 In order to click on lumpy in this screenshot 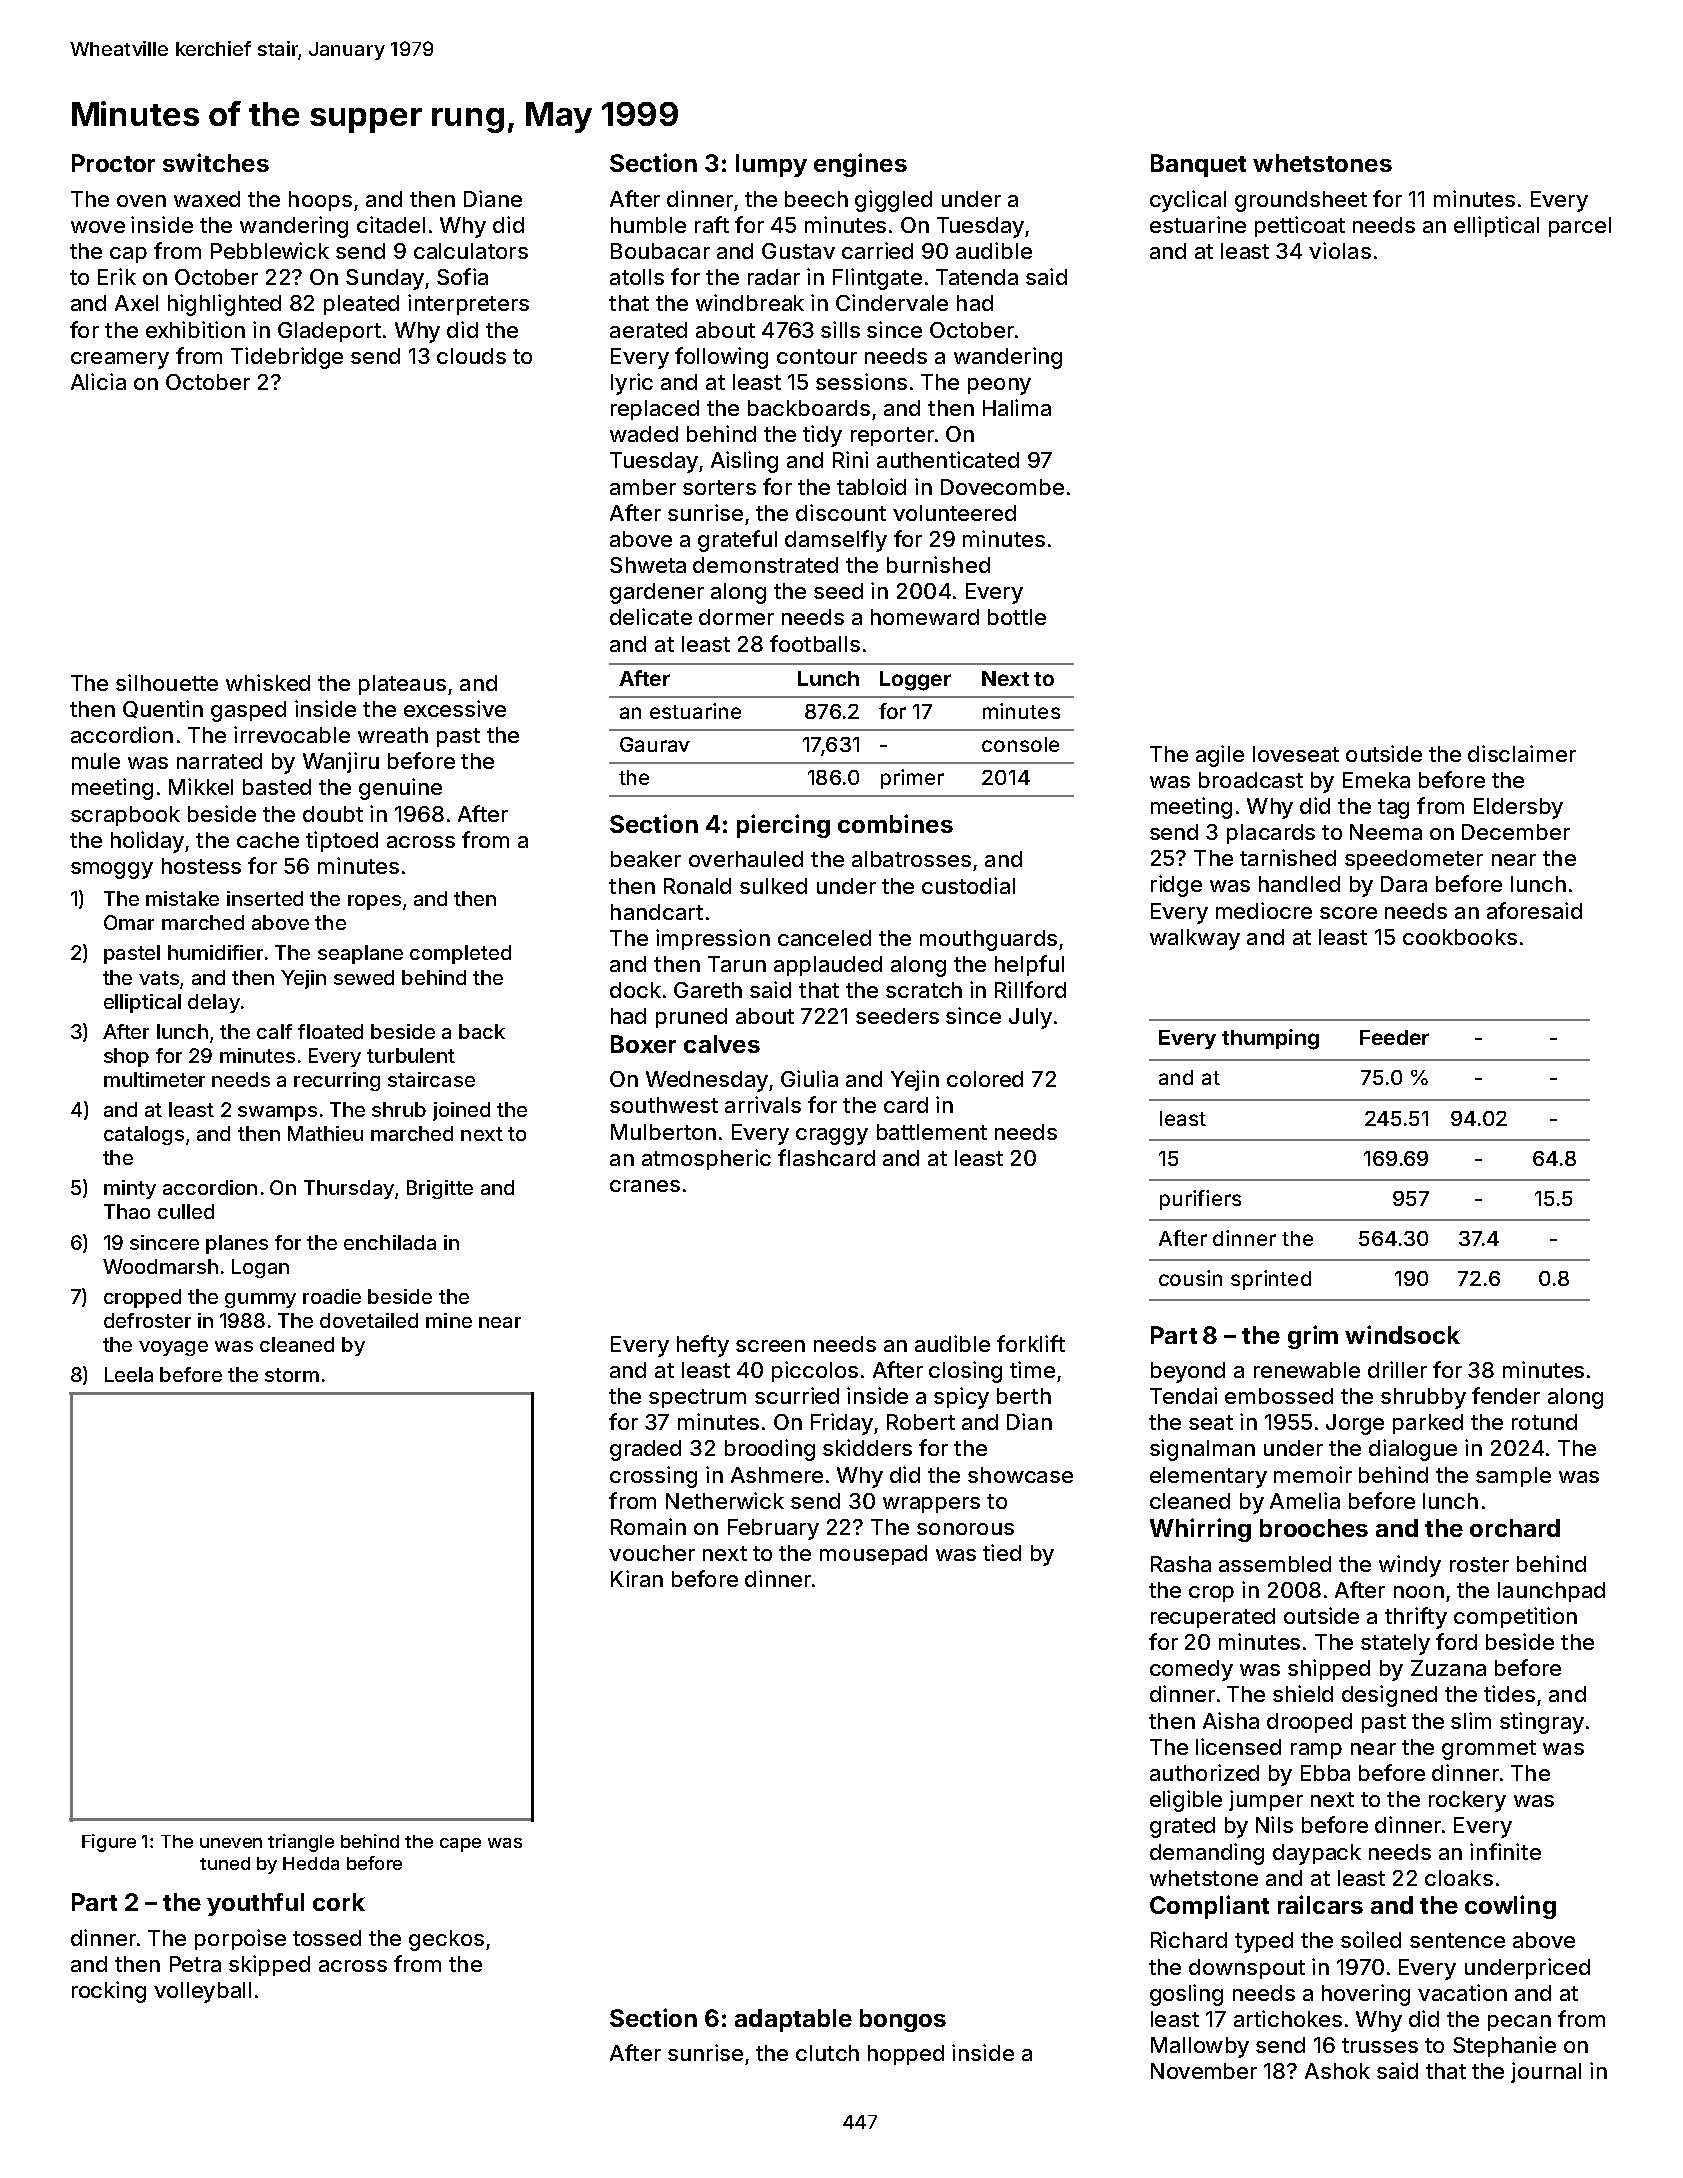, I will do `click(771, 165)`.
